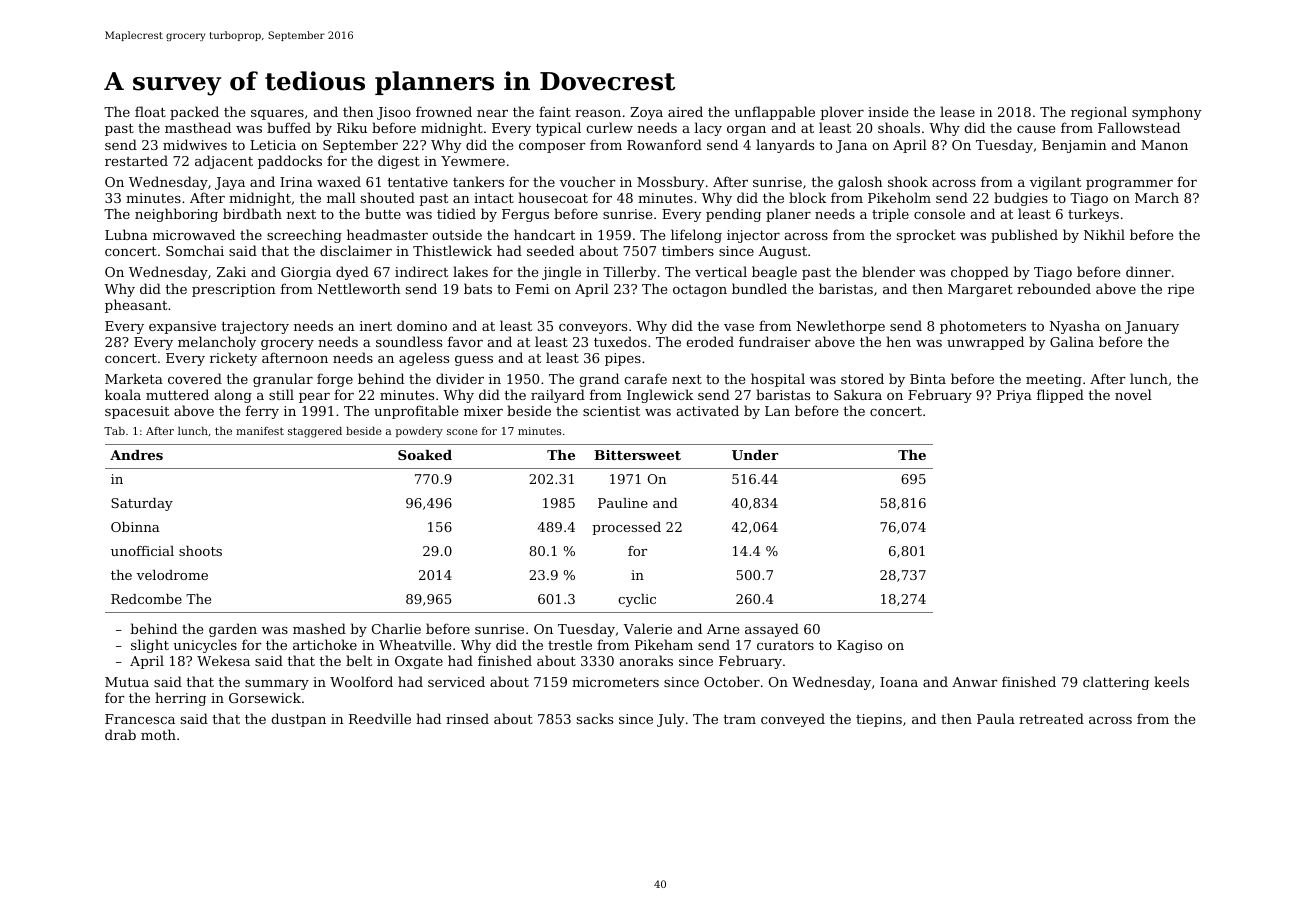 The image size is (1308, 924). I want to click on trajectory, so click(255, 327).
